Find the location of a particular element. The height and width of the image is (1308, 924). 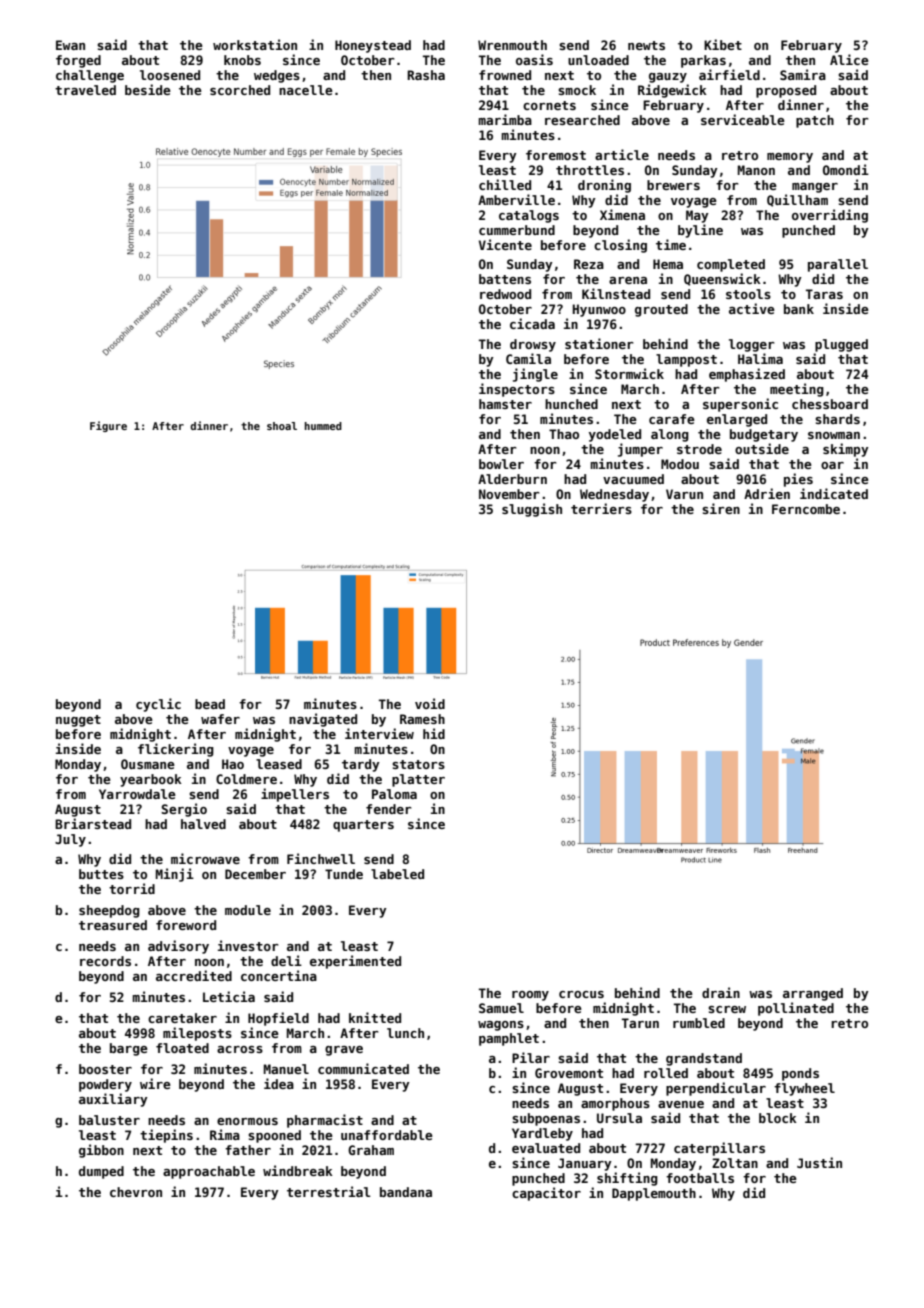

bank is located at coordinates (799, 309).
